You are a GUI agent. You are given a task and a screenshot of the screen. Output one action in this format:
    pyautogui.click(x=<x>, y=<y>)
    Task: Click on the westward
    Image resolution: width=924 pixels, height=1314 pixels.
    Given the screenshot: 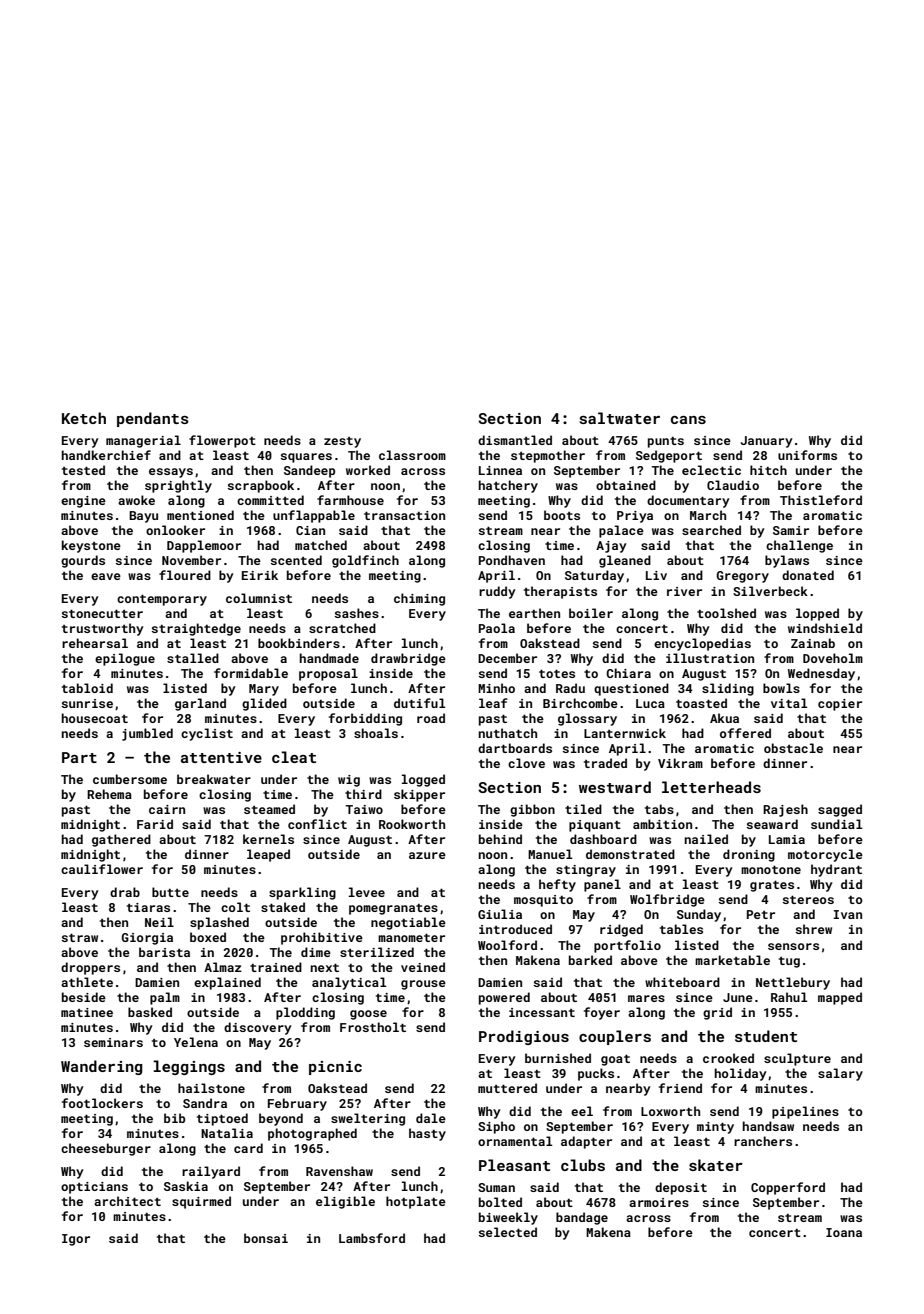 What is the action you would take?
    pyautogui.click(x=615, y=787)
